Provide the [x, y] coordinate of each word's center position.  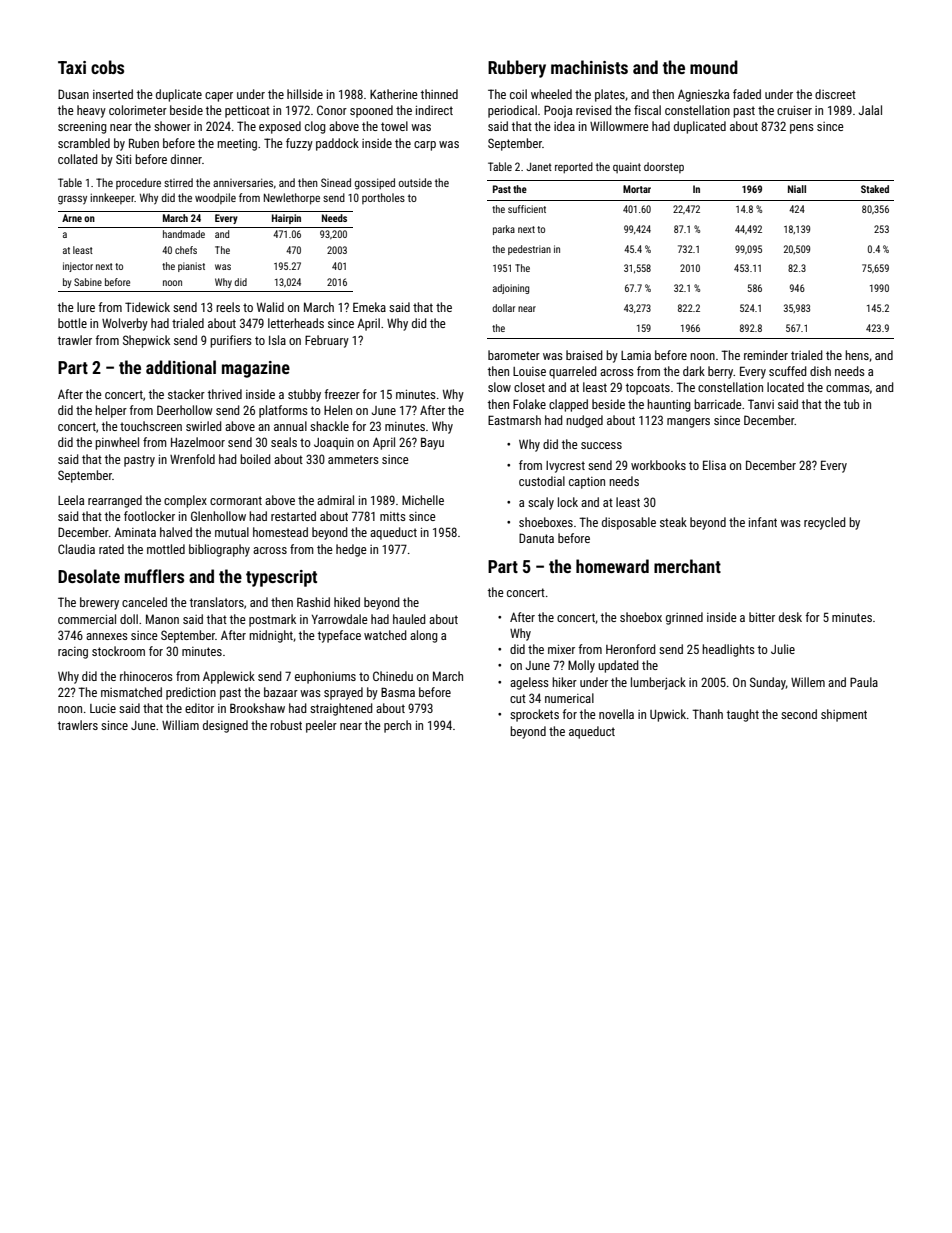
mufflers [154, 576]
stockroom [118, 651]
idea [564, 126]
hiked [347, 602]
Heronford [631, 649]
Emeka [369, 307]
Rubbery [517, 69]
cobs [107, 67]
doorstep [664, 167]
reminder [766, 355]
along [424, 636]
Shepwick [146, 341]
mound [714, 67]
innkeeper [112, 198]
